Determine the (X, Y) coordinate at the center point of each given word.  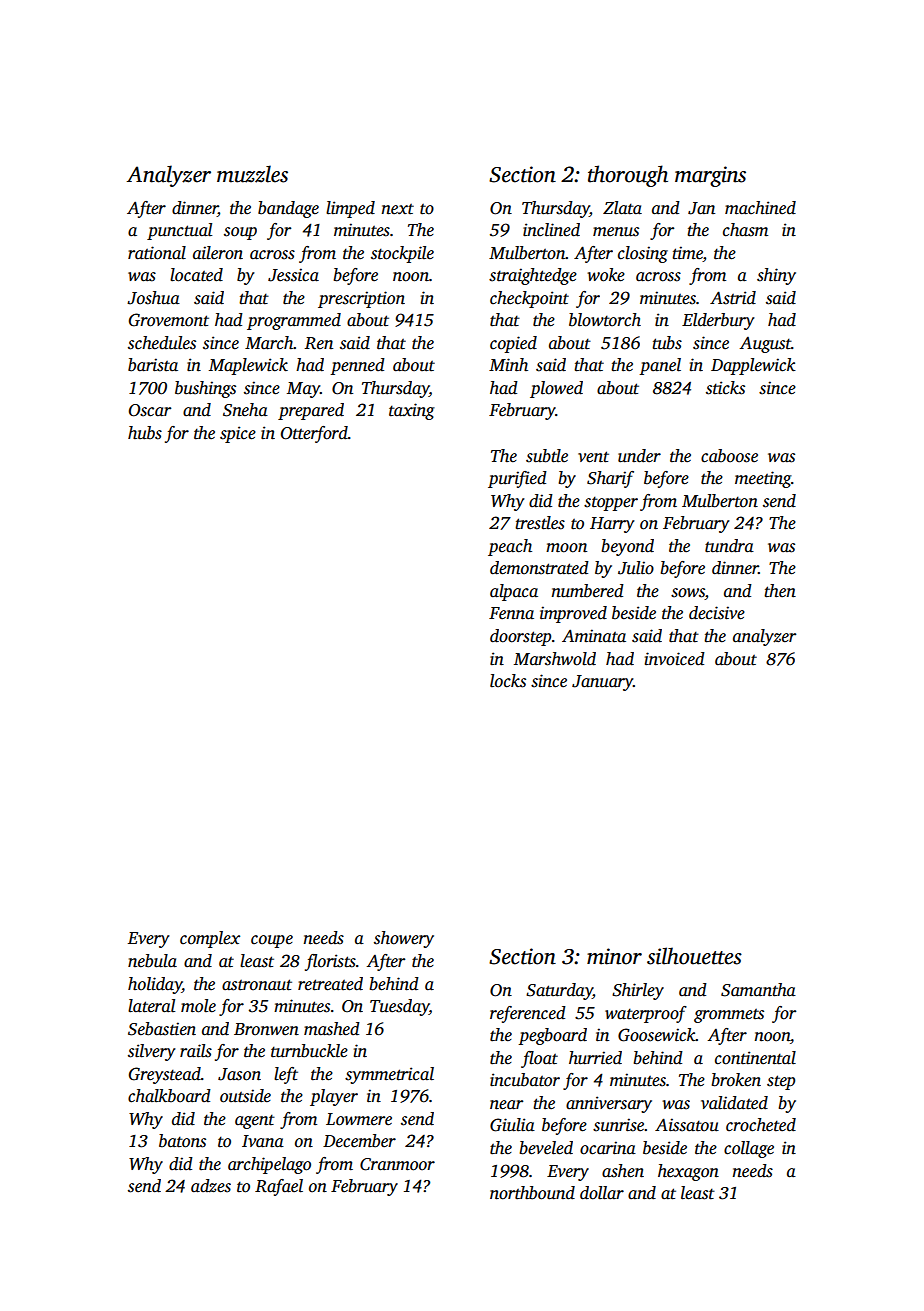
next (398, 209)
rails (196, 1051)
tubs (667, 343)
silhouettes (694, 956)
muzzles (252, 174)
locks (508, 681)
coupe (272, 941)
